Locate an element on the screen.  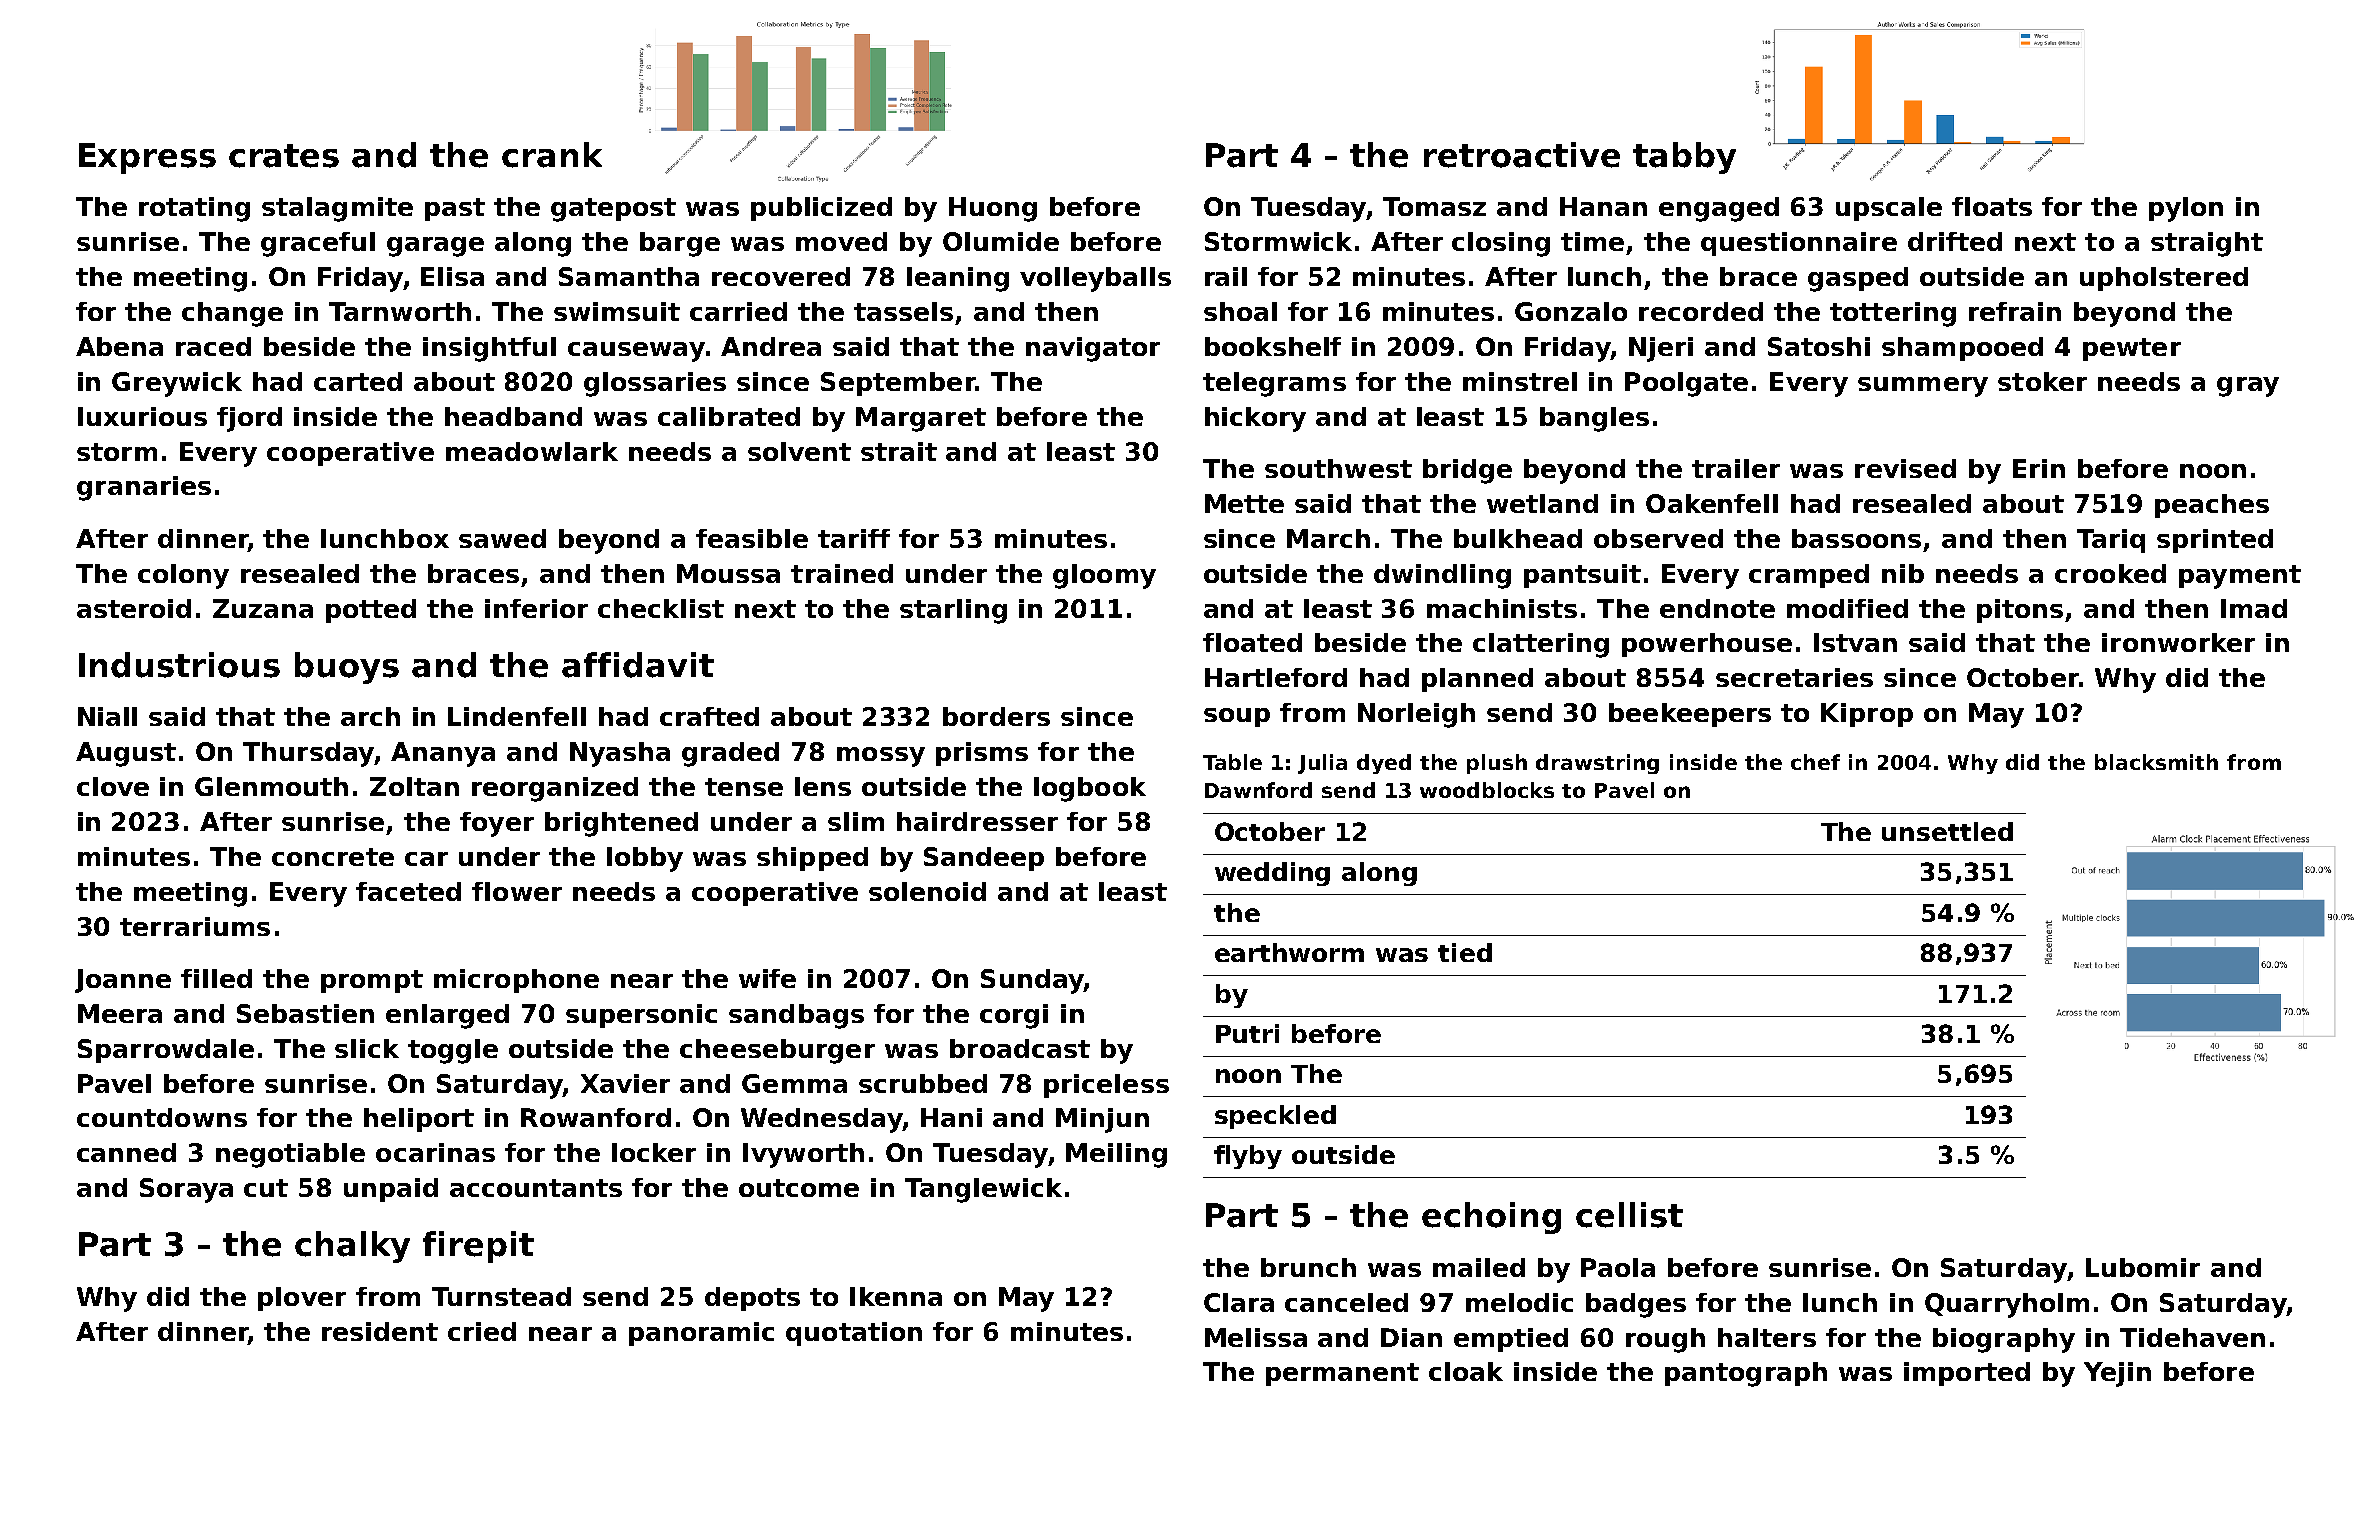
powerhouse is located at coordinates (1707, 645).
